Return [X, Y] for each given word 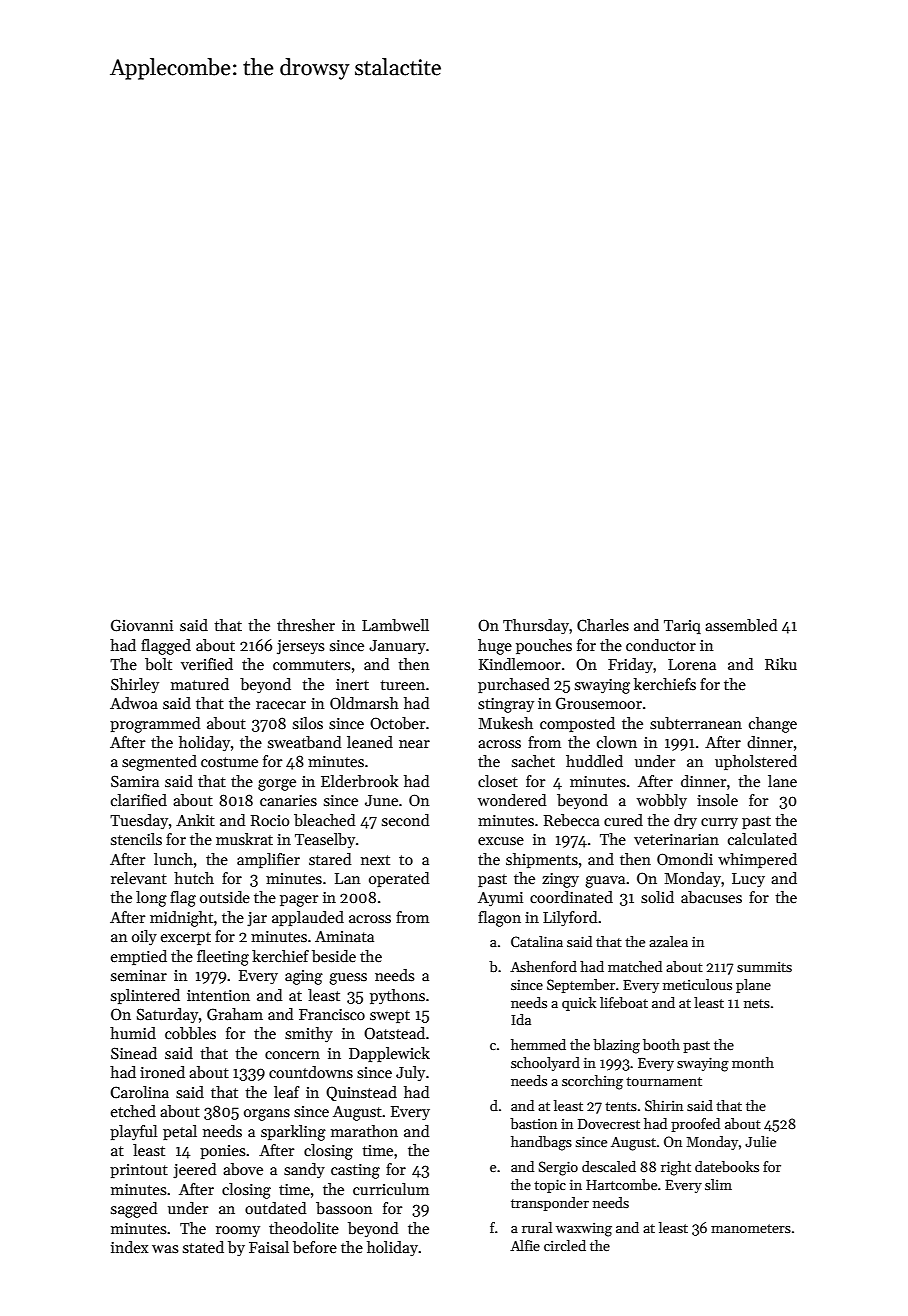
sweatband [304, 742]
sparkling [293, 1133]
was [165, 1249]
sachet [533, 761]
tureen [402, 685]
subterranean [696, 723]
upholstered [756, 762]
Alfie [525, 1245]
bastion [533, 1123]
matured [200, 684]
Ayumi [500, 899]
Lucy [748, 880]
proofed [695, 1125]
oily [144, 938]
